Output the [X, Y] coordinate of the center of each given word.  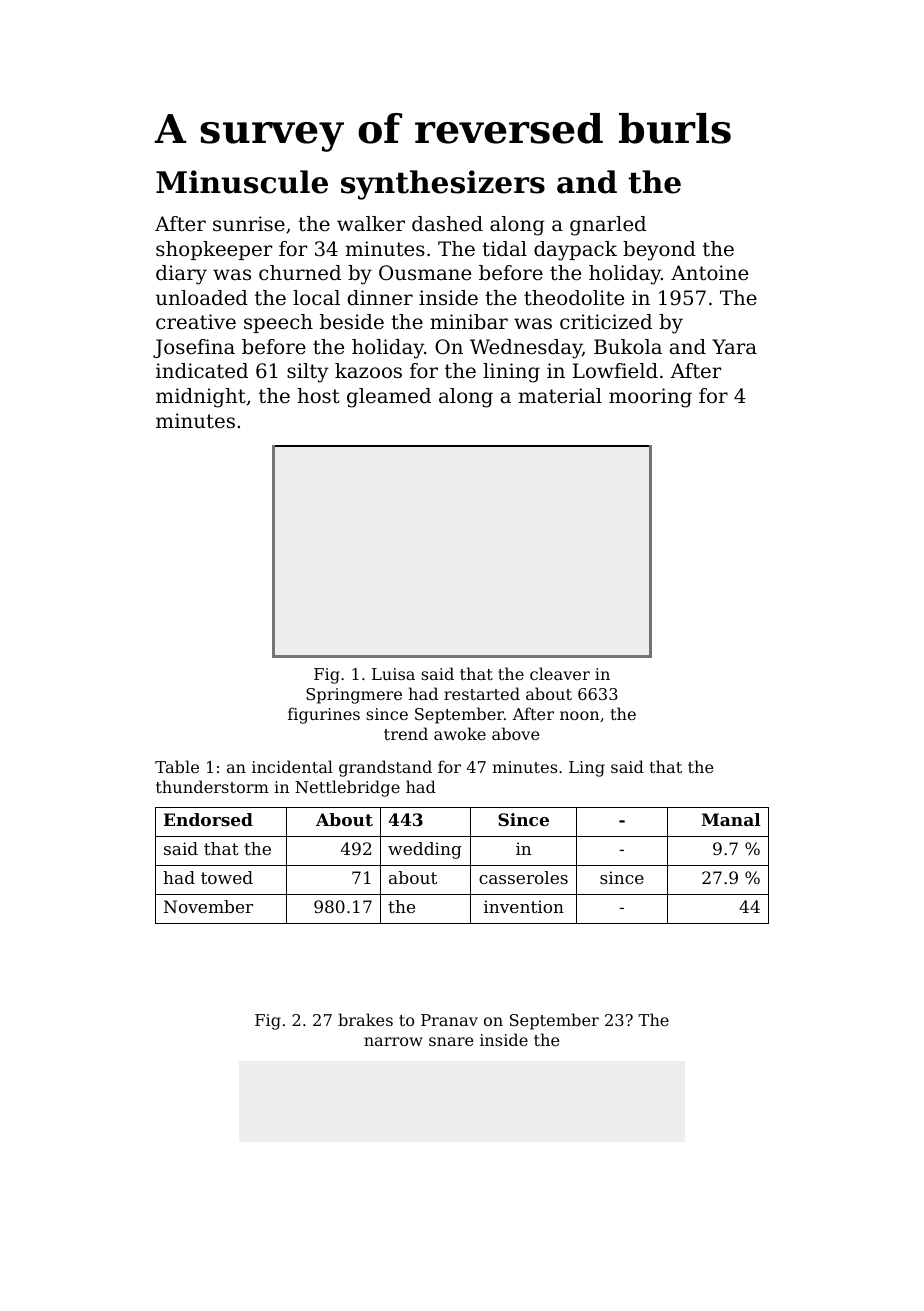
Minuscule [242, 182]
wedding [425, 850]
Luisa [393, 674]
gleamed [389, 398]
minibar [469, 322]
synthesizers [443, 185]
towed [227, 877]
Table [177, 766]
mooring [650, 398]
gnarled [608, 226]
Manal [731, 819]
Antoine [709, 273]
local [316, 298]
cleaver [560, 673]
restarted [482, 693]
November [208, 906]
